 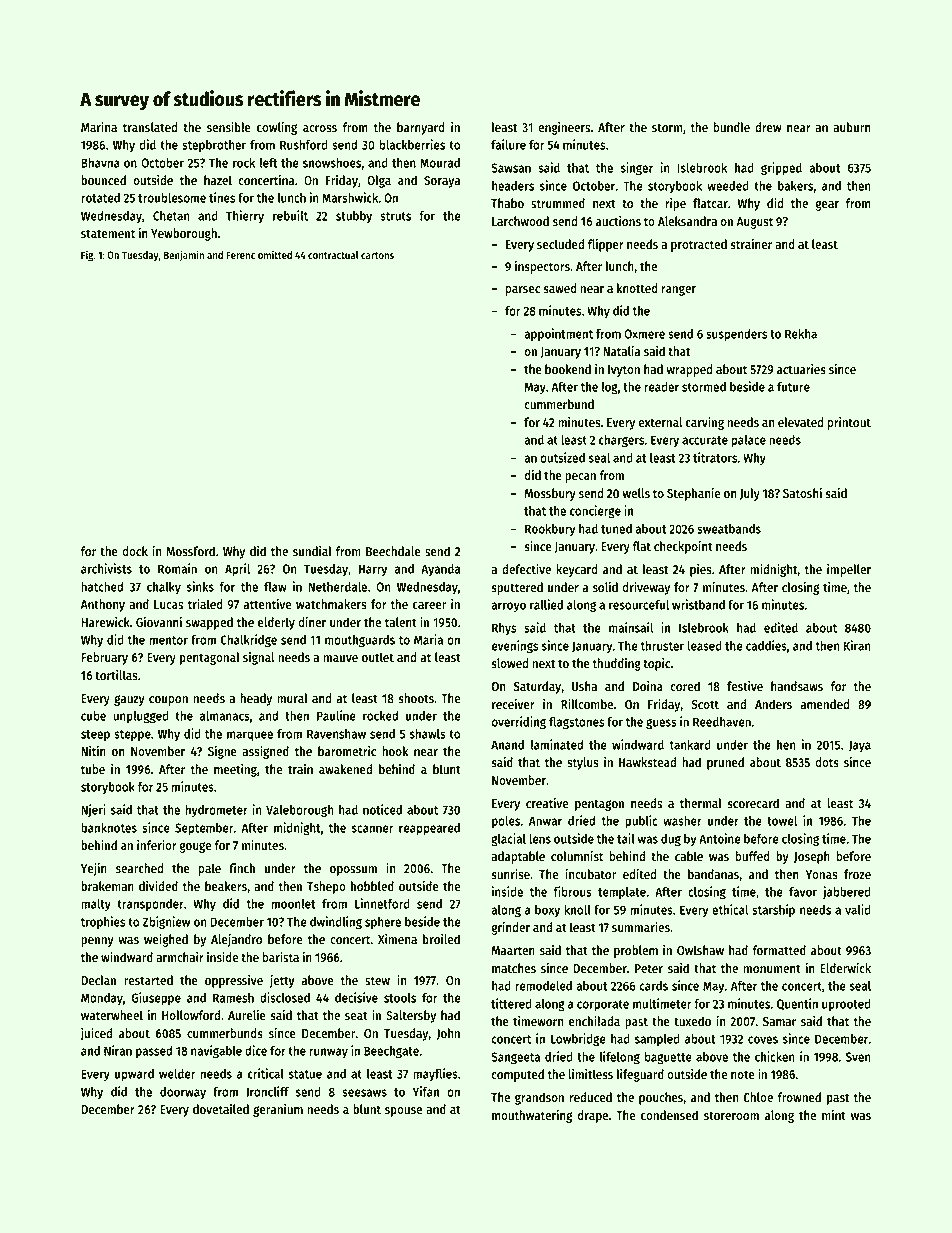 What do you see at coordinates (216, 1052) in the screenshot?
I see `navigable` at bounding box center [216, 1052].
